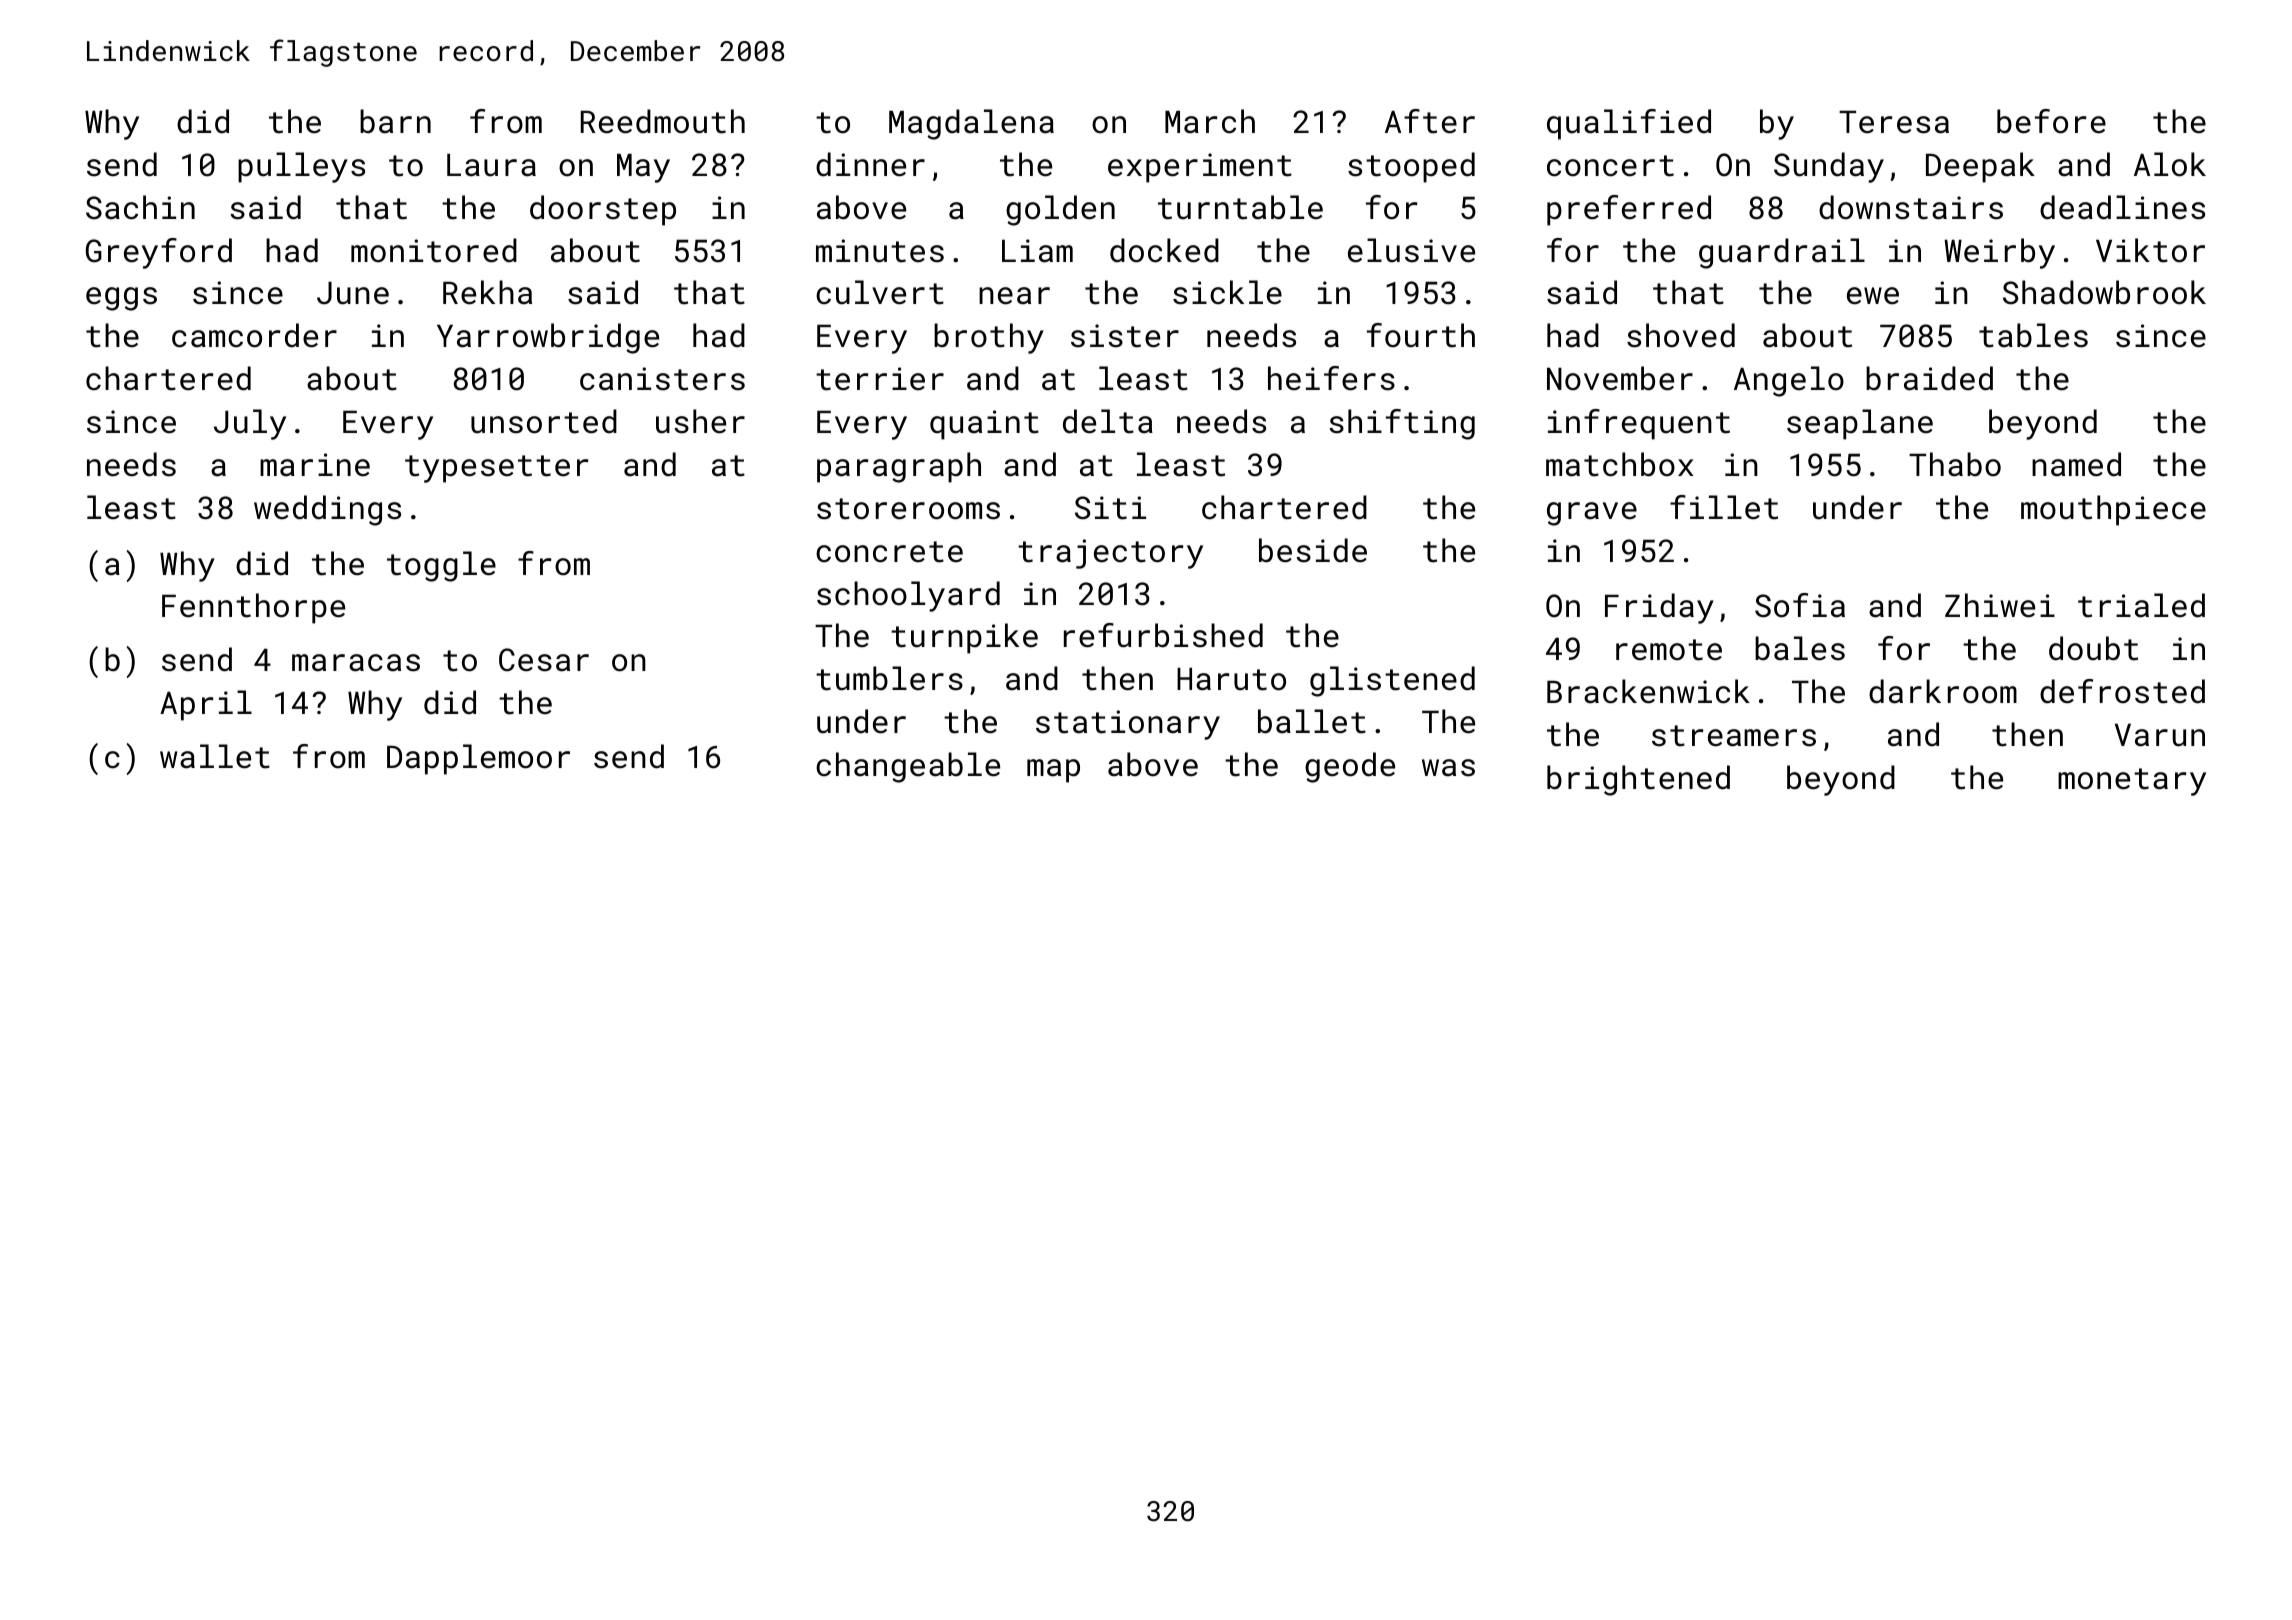 This screenshot has width=2292, height=1620. What do you see at coordinates (1800, 605) in the screenshot?
I see `Sofia` at bounding box center [1800, 605].
